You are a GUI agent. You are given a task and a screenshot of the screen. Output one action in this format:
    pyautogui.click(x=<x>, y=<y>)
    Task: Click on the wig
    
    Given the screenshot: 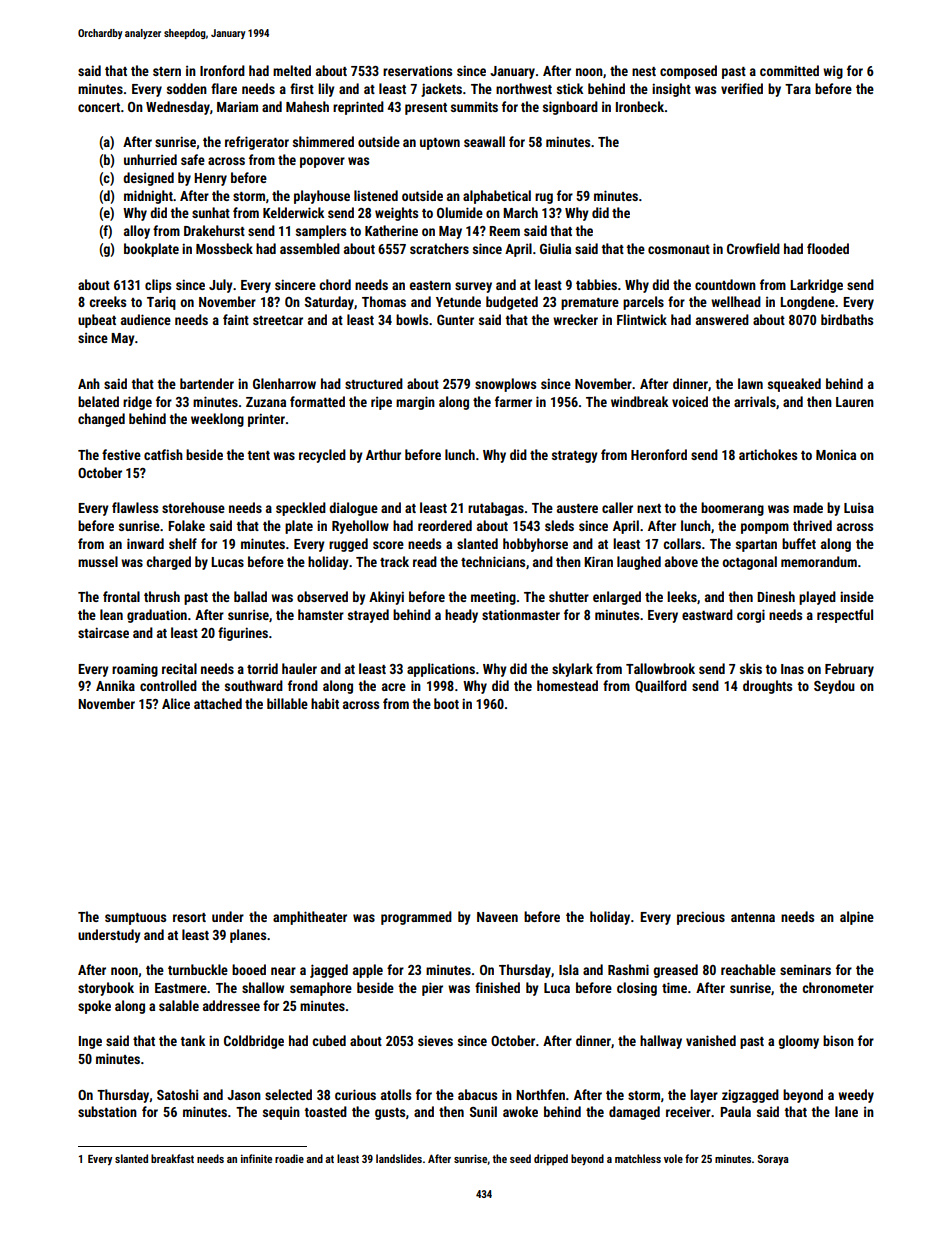 What is the action you would take?
    pyautogui.click(x=833, y=72)
